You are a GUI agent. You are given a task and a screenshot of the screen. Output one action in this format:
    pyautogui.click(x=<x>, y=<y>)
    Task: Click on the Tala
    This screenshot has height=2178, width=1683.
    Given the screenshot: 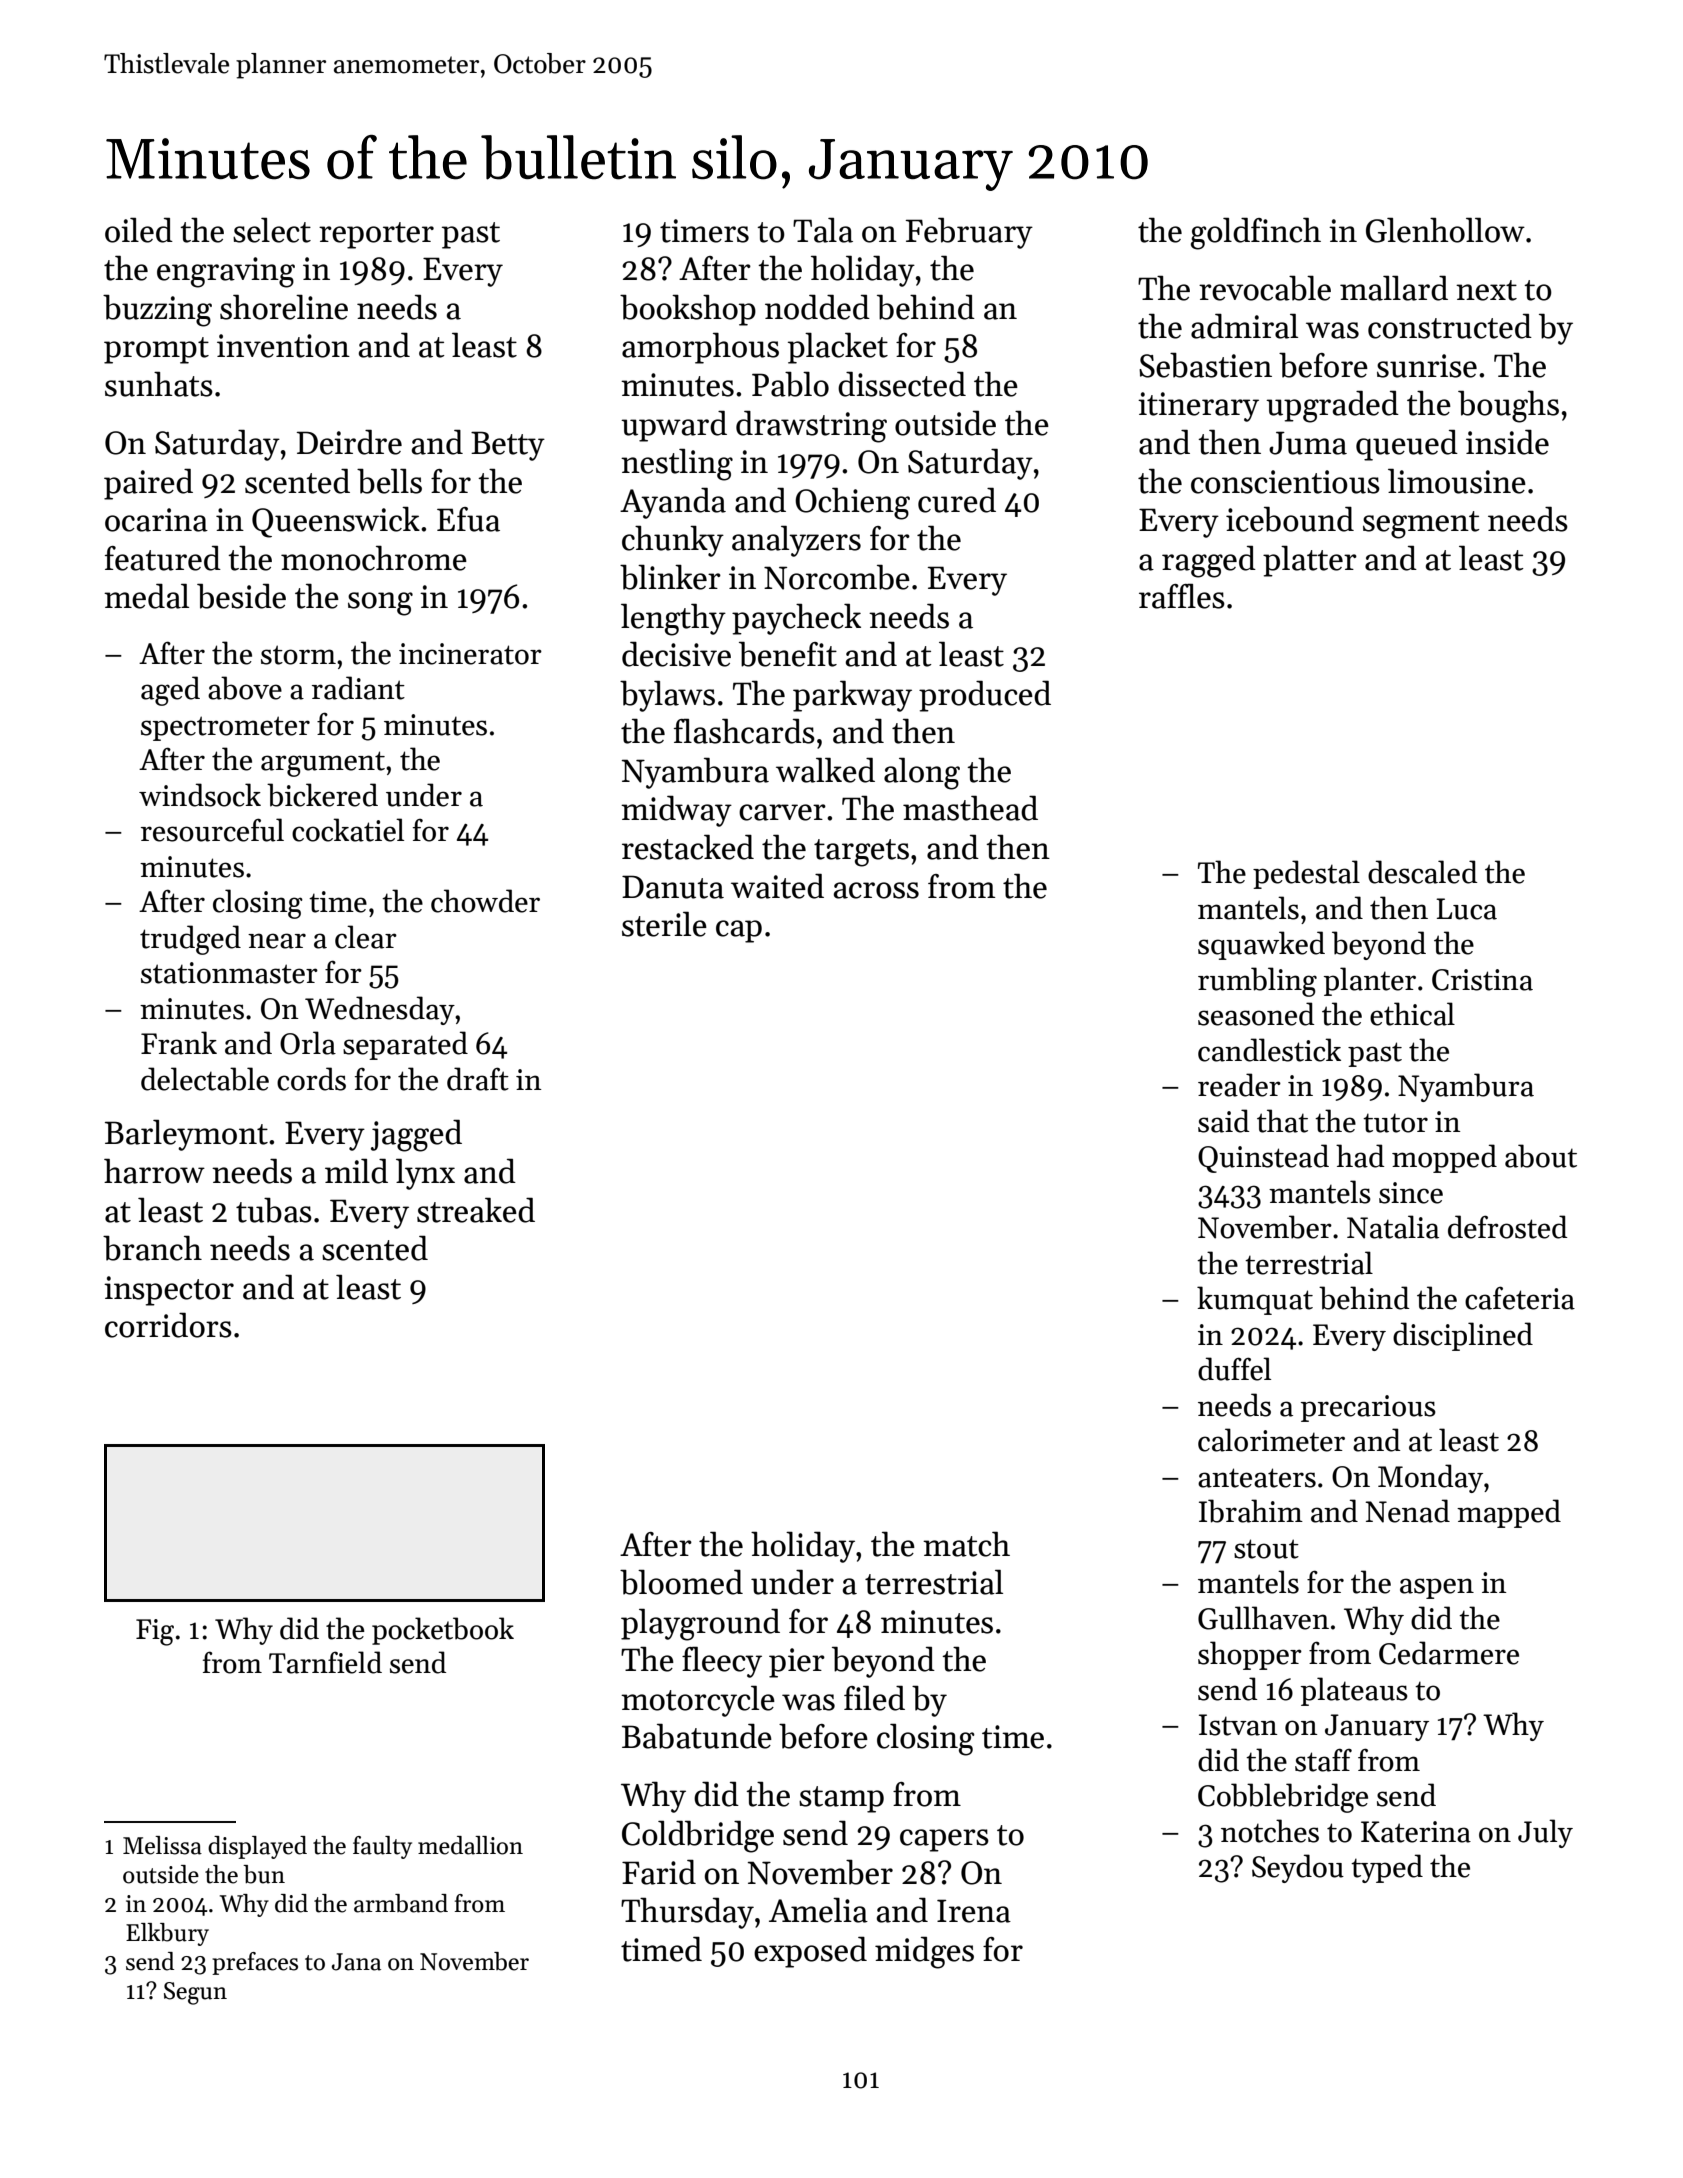 What is the action you would take?
    pyautogui.click(x=823, y=230)
